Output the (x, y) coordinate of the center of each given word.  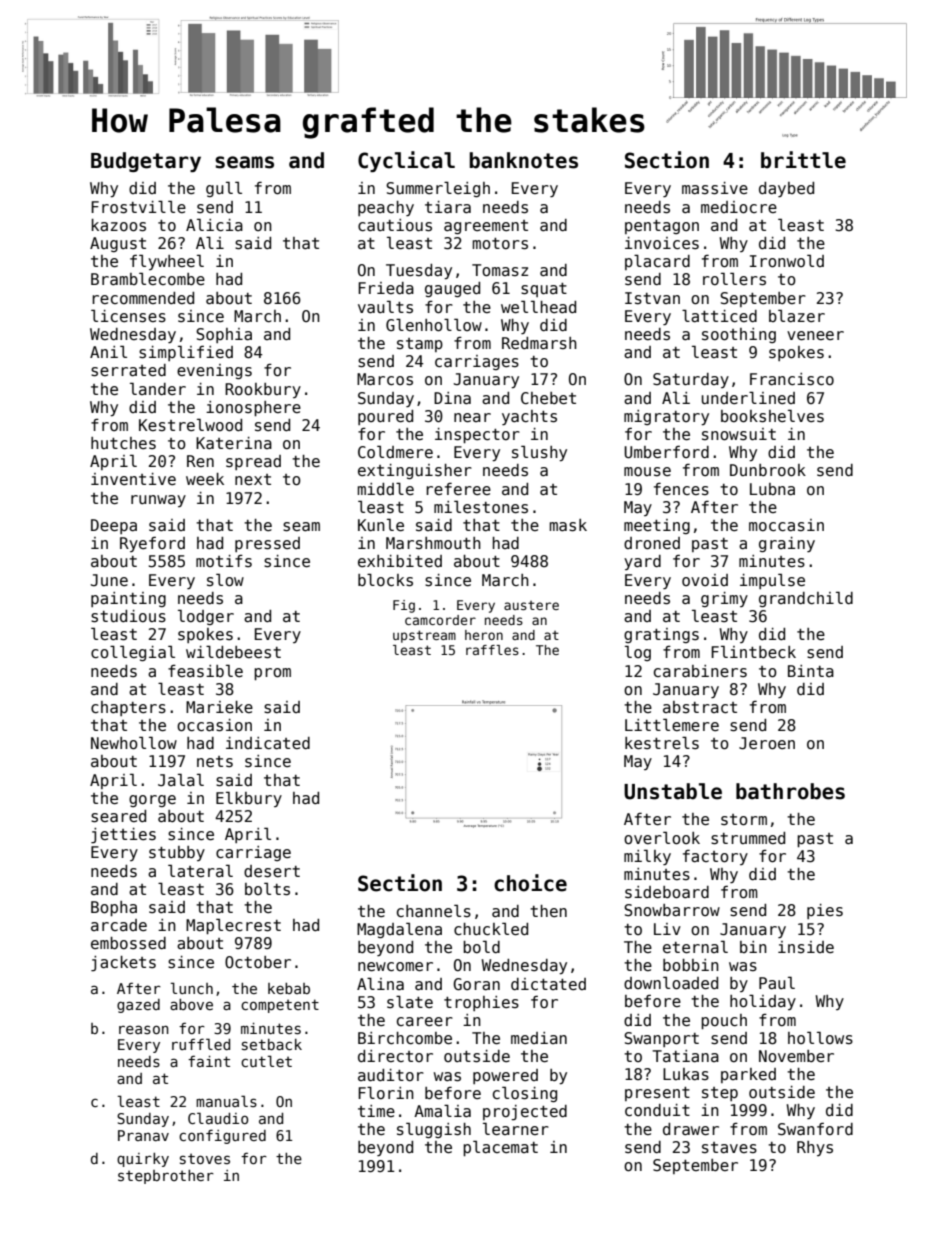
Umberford (666, 452)
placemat (500, 1148)
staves (729, 1147)
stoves (205, 1158)
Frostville (138, 207)
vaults (385, 307)
